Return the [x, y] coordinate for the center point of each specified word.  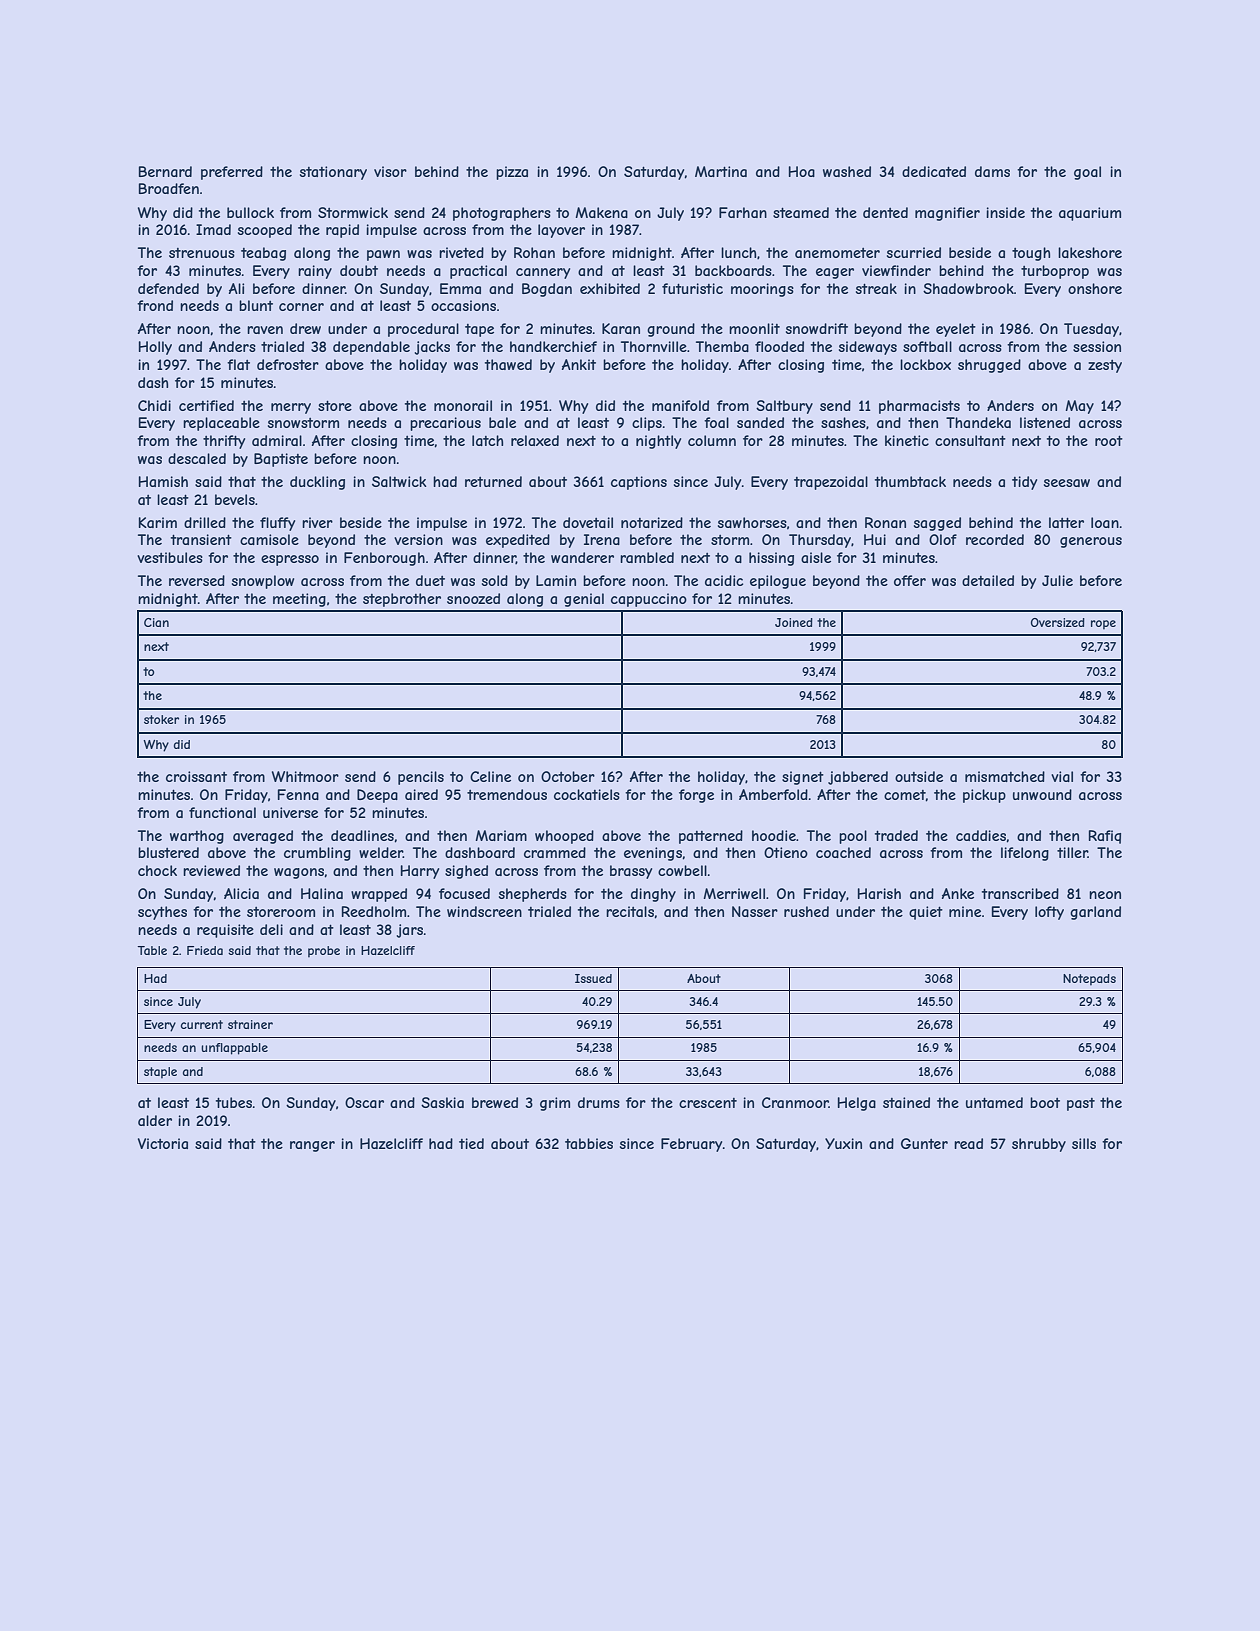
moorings [762, 290]
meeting [299, 600]
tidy [1024, 483]
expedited [518, 541]
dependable [371, 348]
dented [885, 212]
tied [471, 1143]
